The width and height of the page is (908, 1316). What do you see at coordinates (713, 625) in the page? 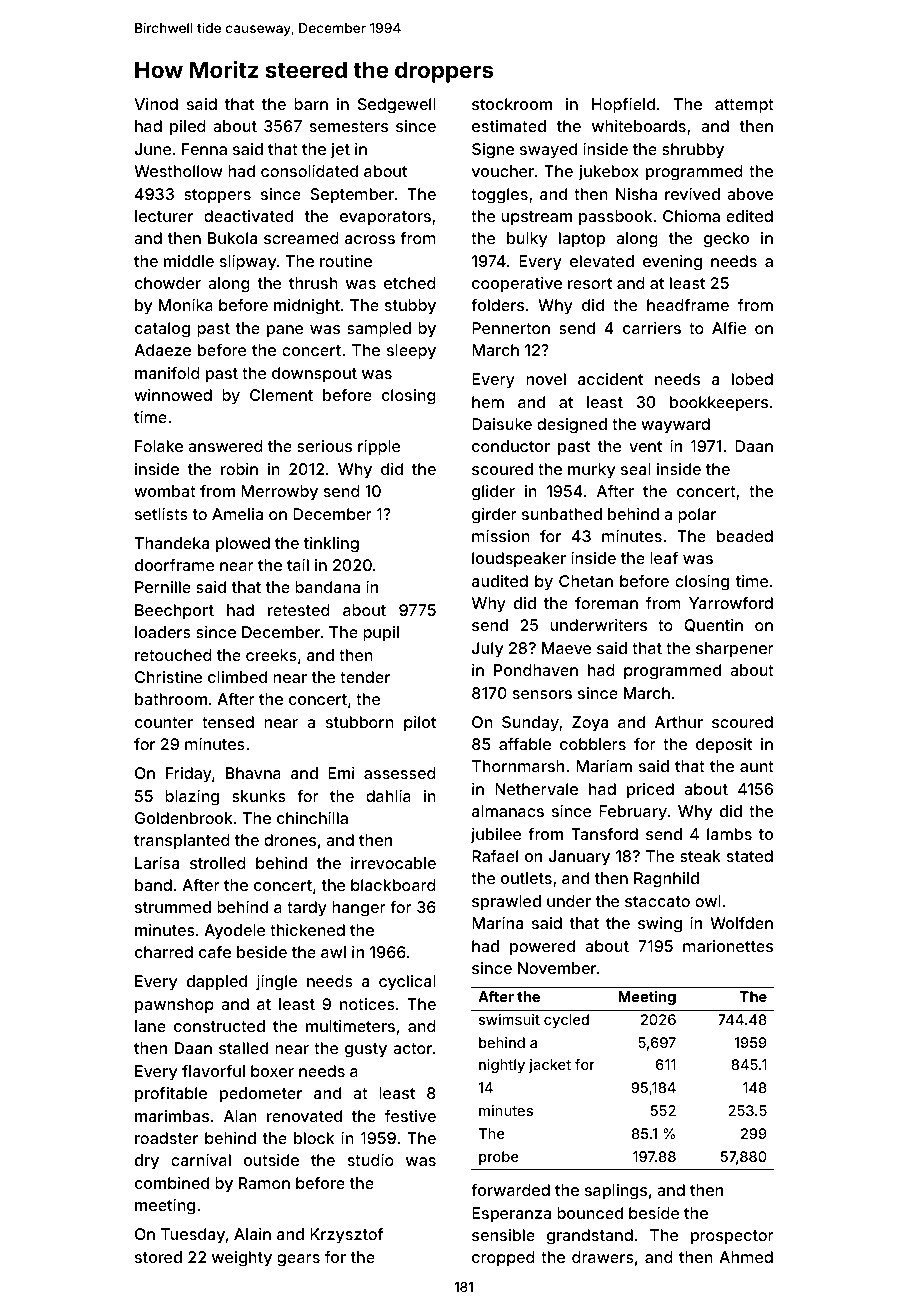
I see `Quentin` at bounding box center [713, 625].
